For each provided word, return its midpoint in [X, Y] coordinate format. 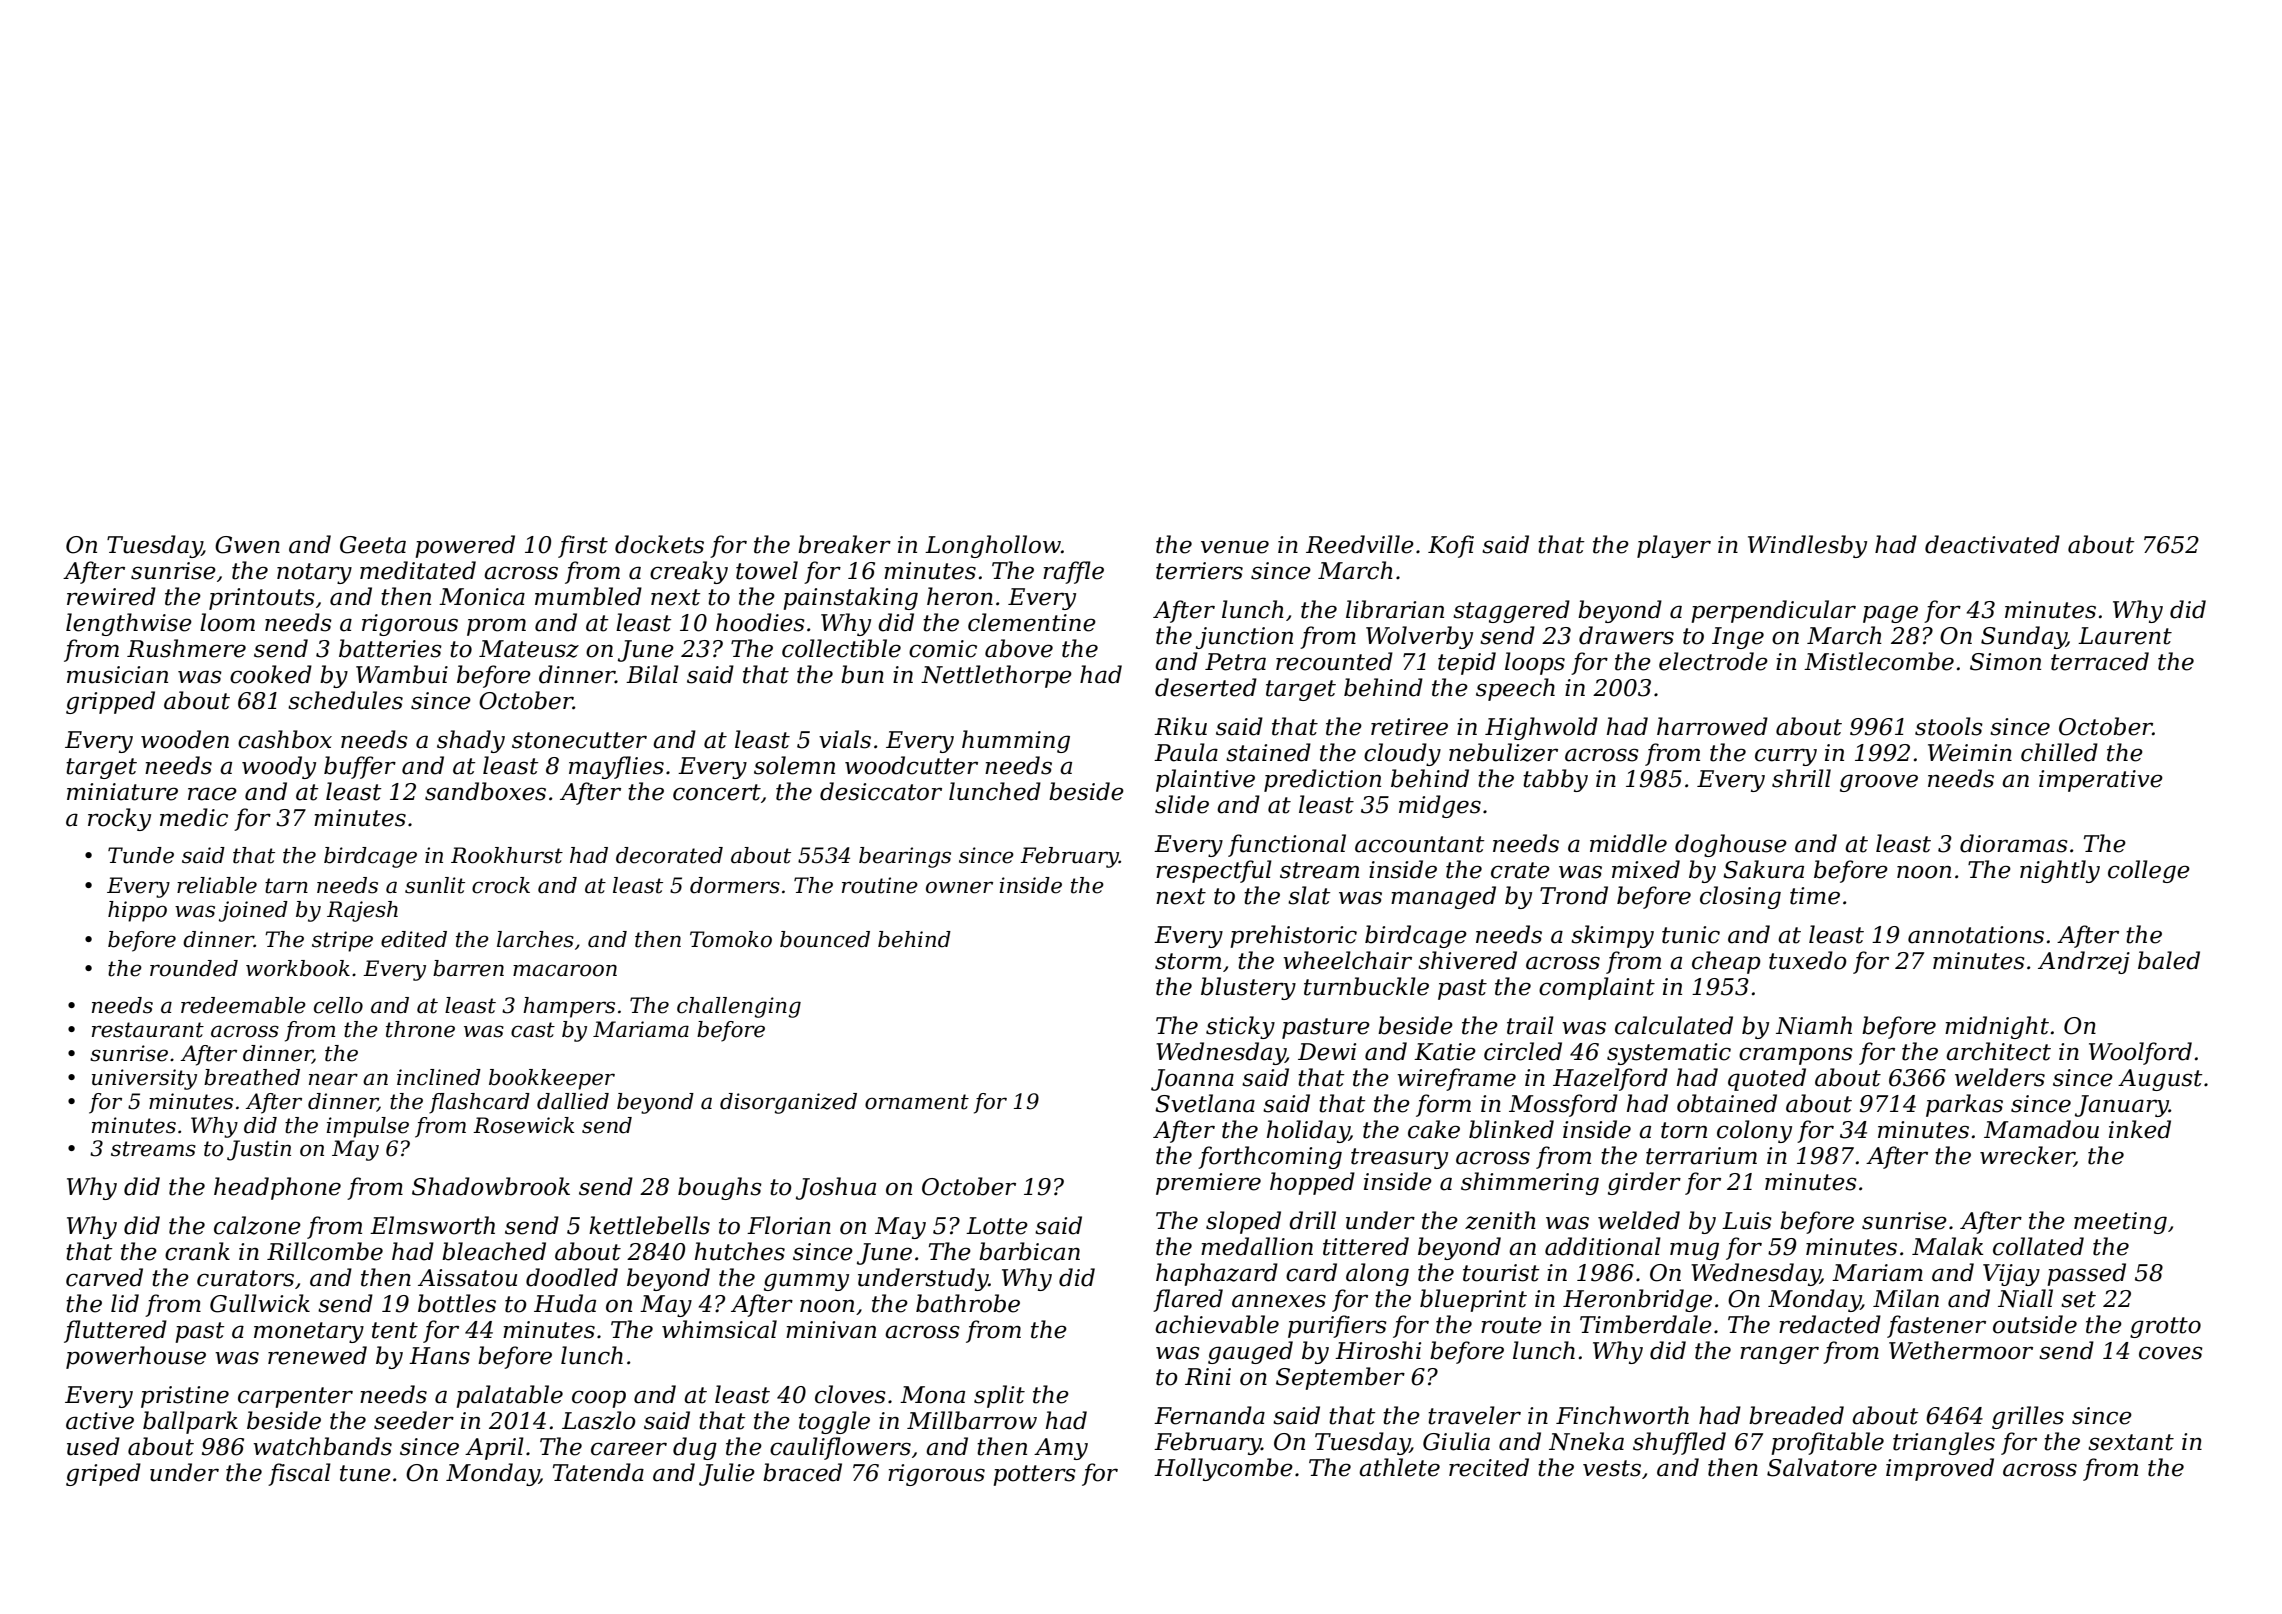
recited [1489, 1467]
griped [103, 1474]
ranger [1779, 1355]
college [2149, 871]
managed [1443, 897]
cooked [271, 674]
